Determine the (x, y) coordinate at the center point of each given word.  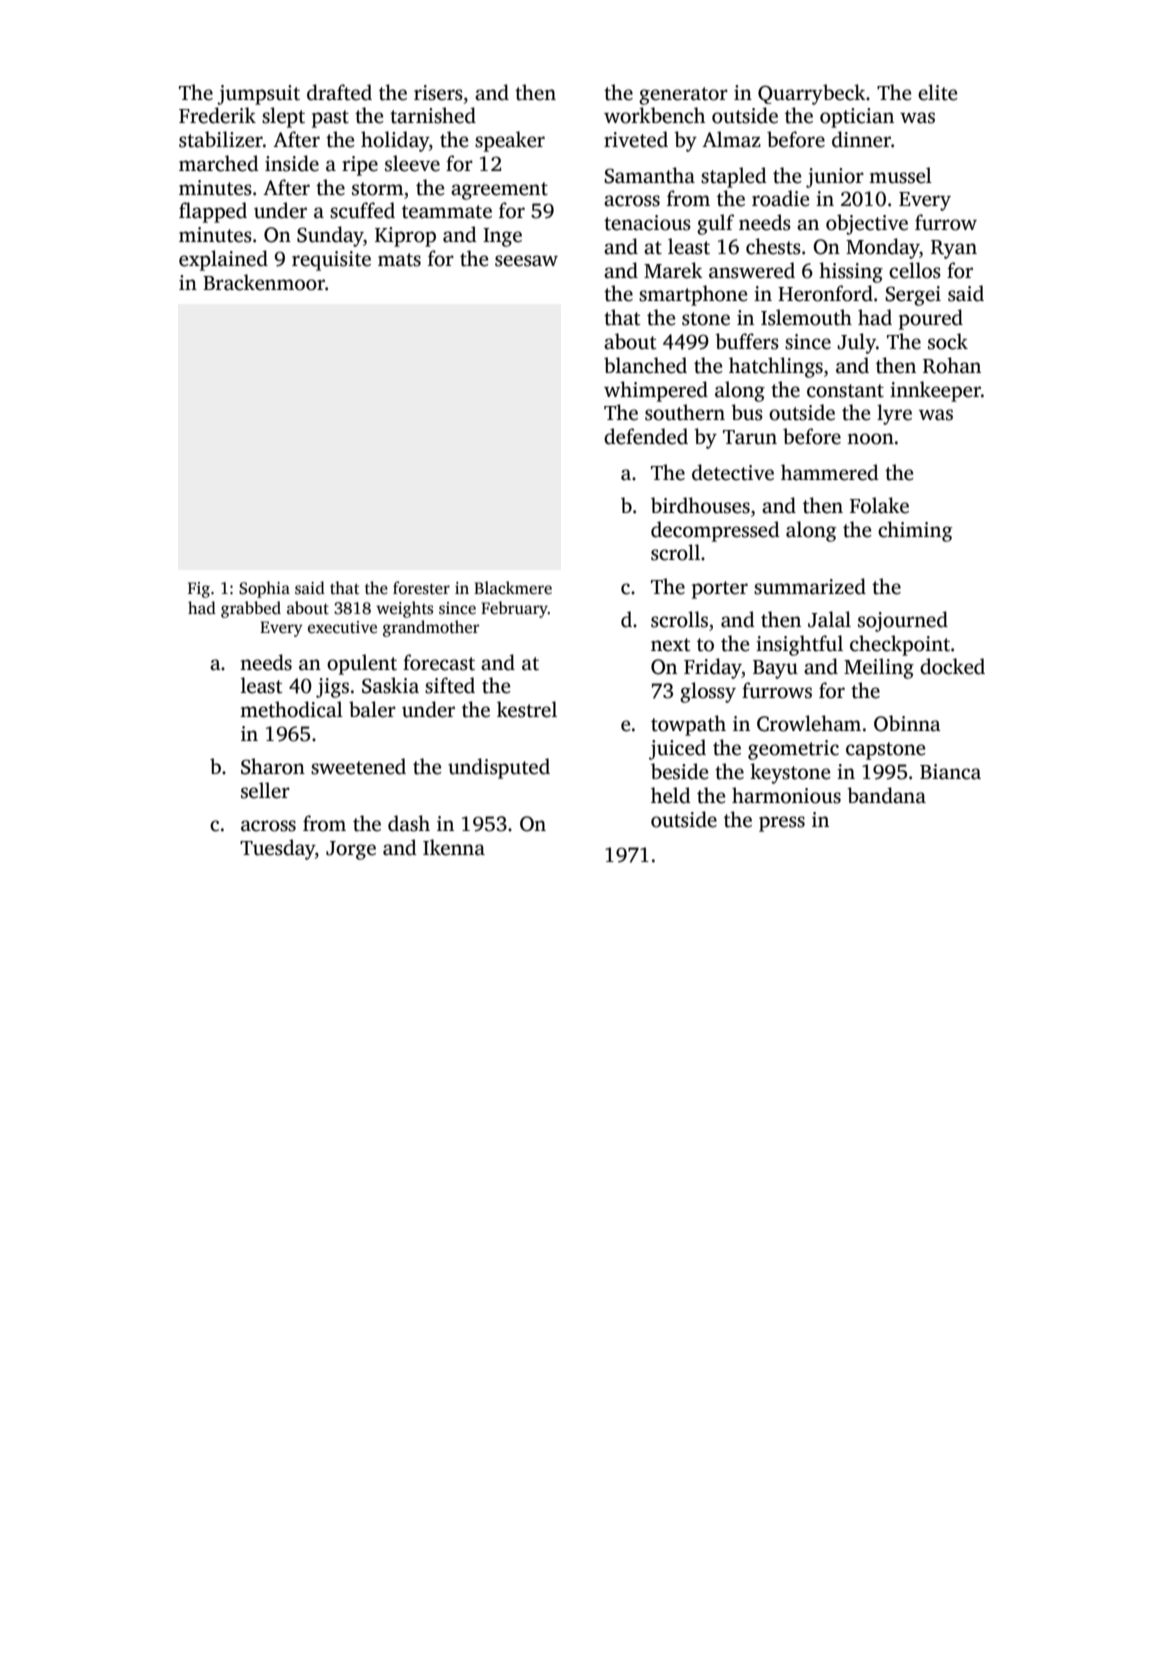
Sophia (264, 589)
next (670, 645)
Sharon (273, 766)
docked (952, 666)
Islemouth (806, 317)
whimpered (656, 391)
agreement (499, 191)
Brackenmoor (264, 282)
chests (773, 246)
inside (292, 163)
